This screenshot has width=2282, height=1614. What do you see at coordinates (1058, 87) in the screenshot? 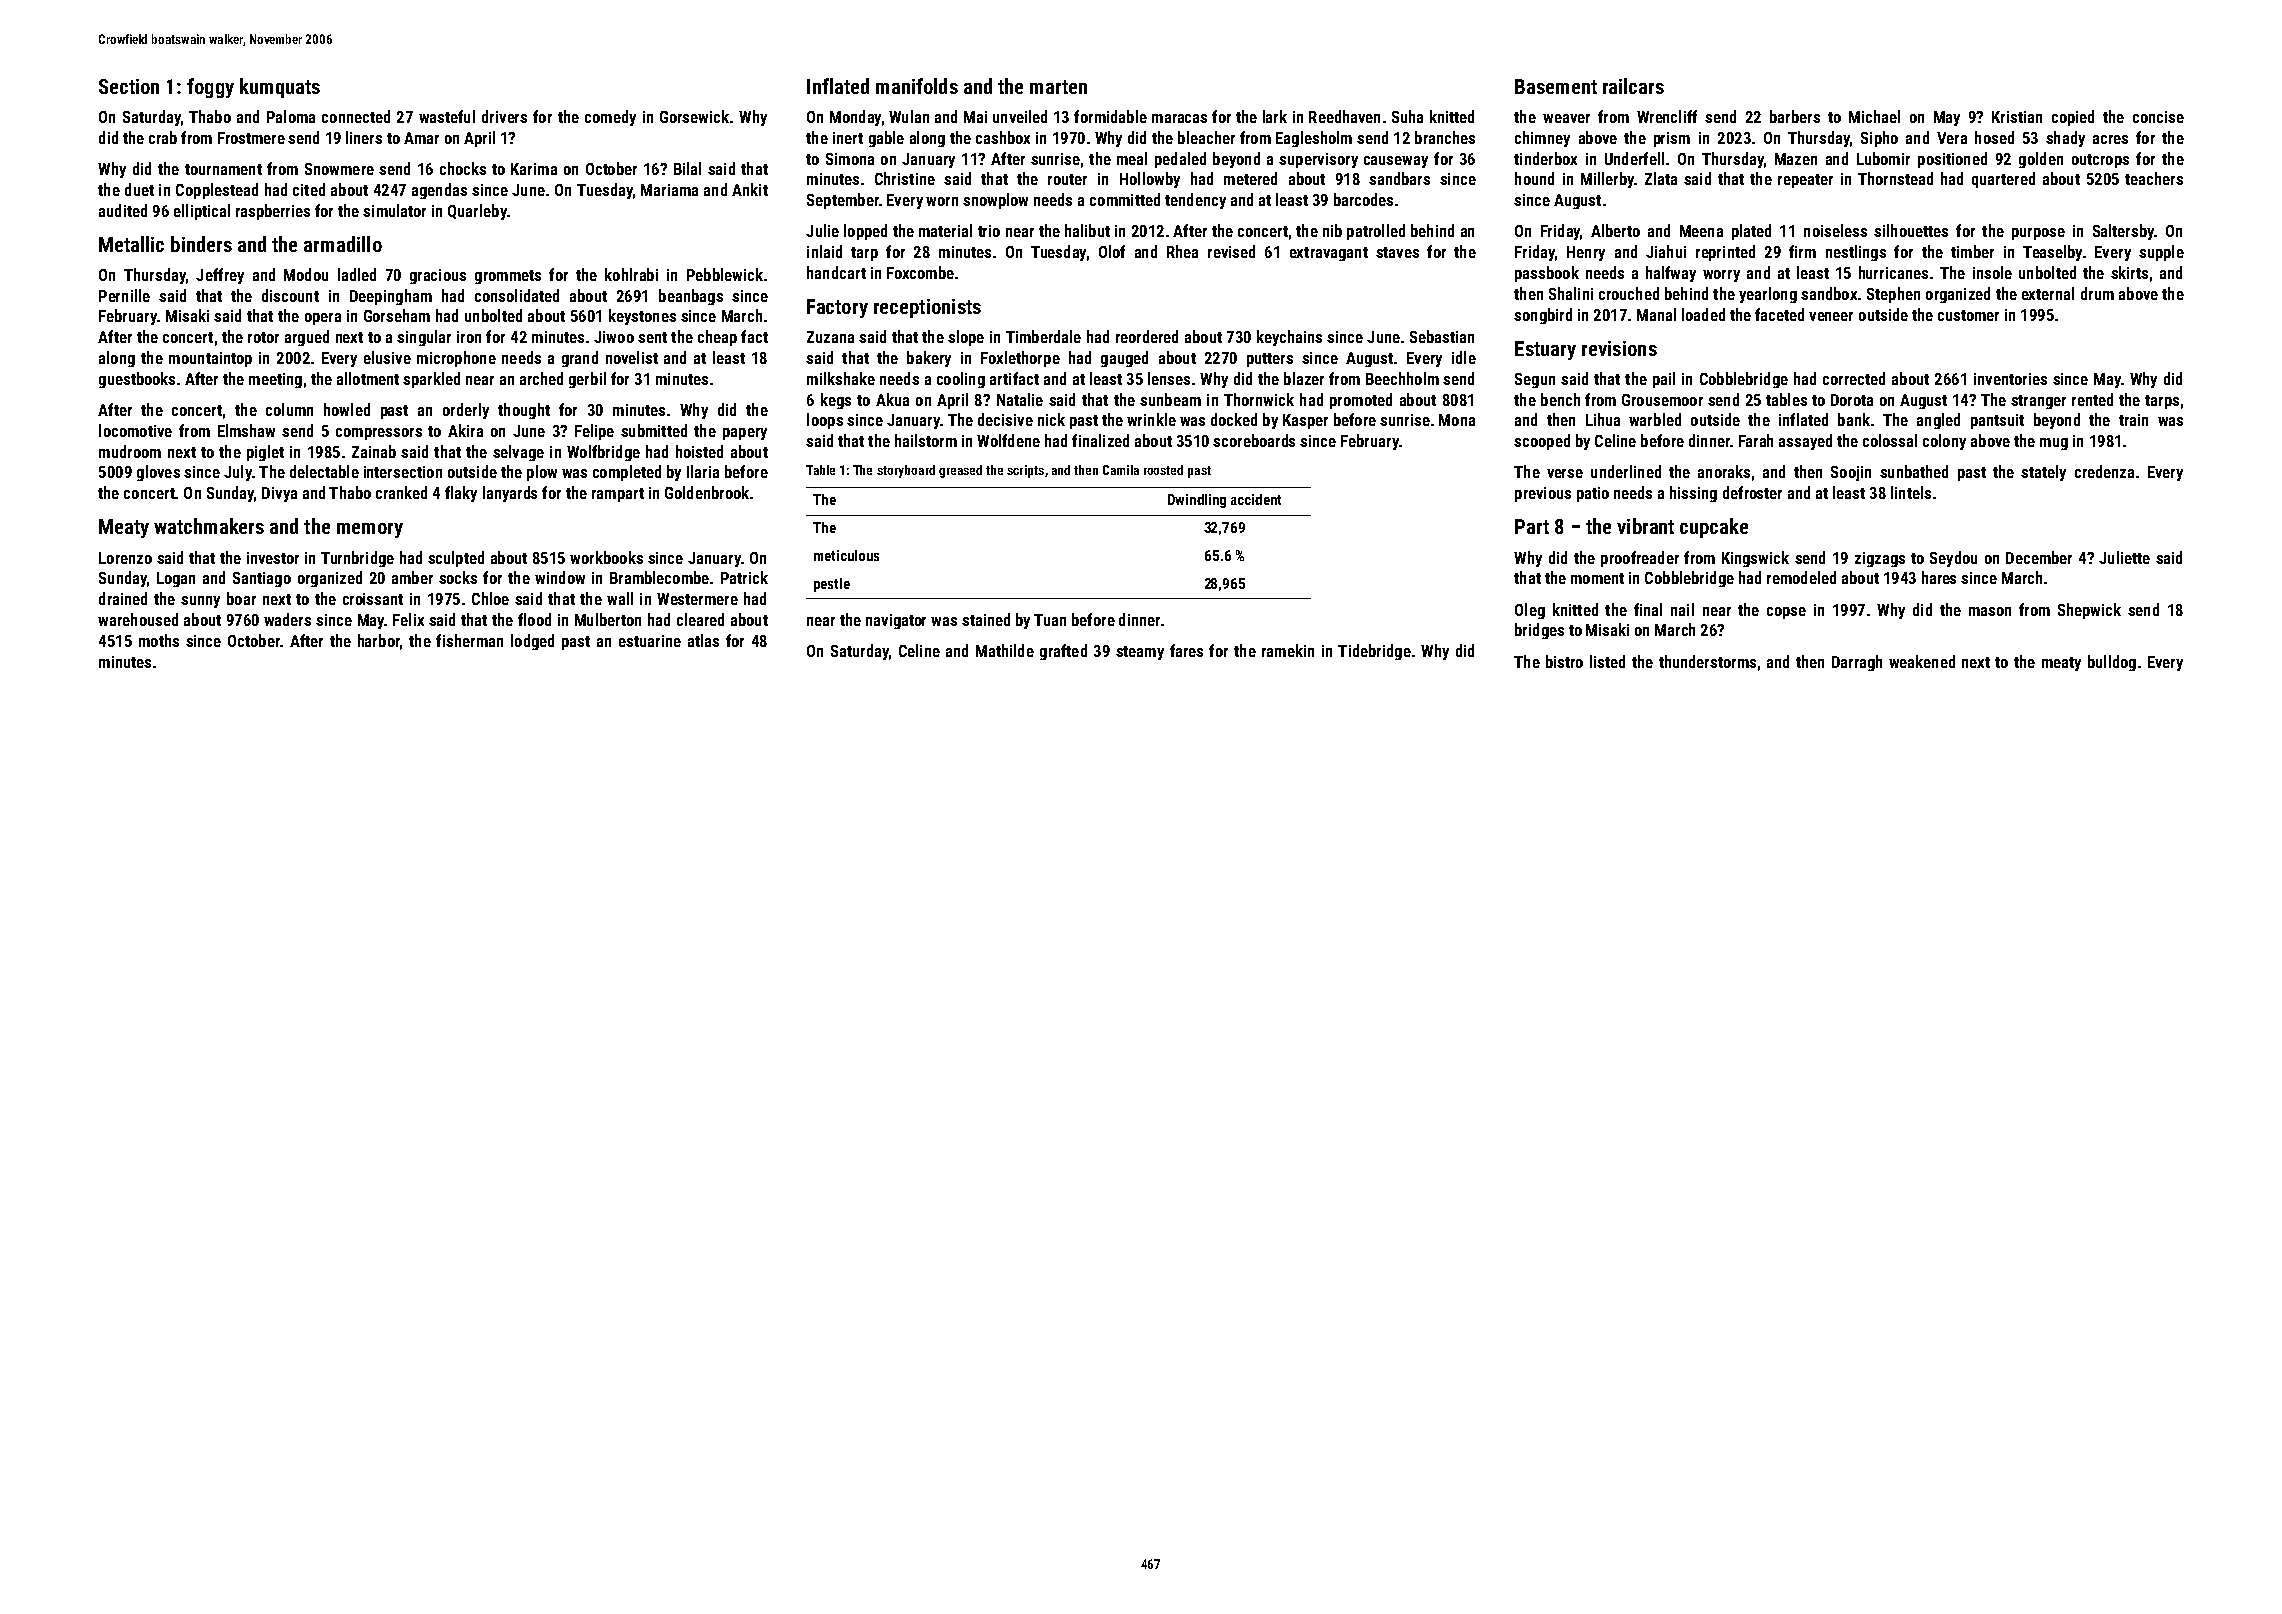
I see `marten` at bounding box center [1058, 87].
